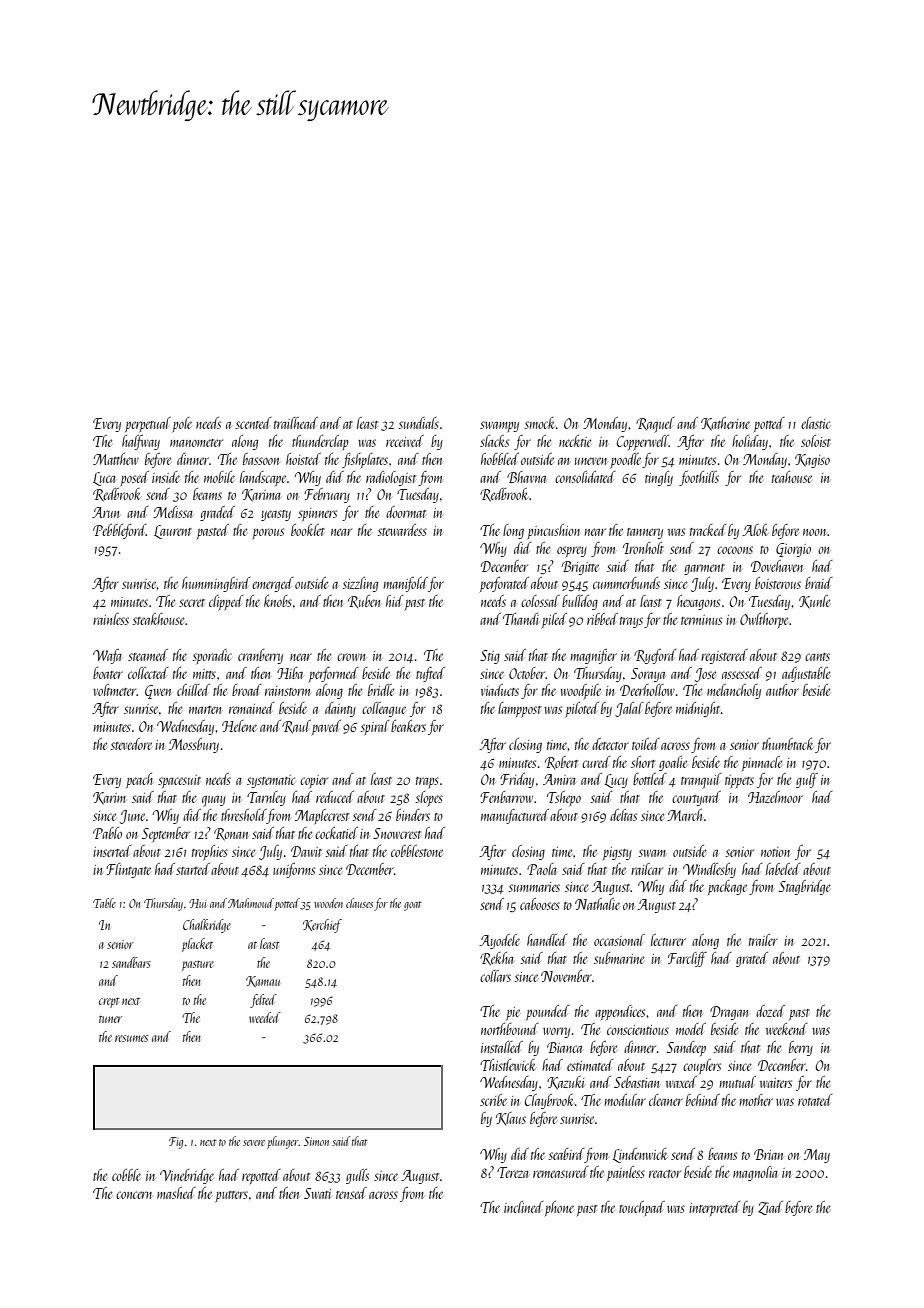 The width and height of the screenshot is (924, 1308). Describe the element at coordinates (276, 515) in the screenshot. I see `yeasty` at that location.
